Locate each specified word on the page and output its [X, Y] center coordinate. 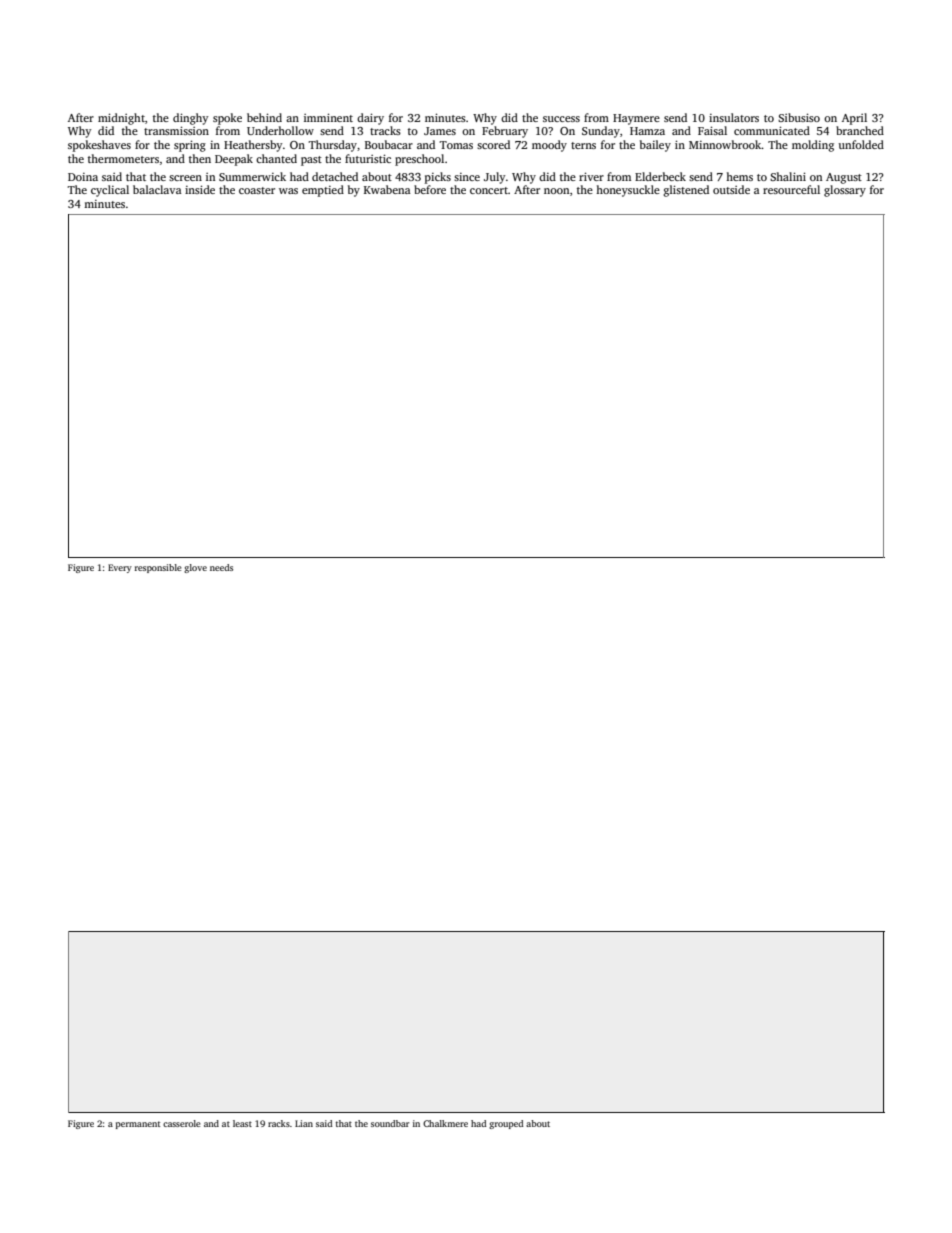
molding [813, 146]
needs [221, 567]
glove [195, 568]
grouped [506, 1124]
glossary [845, 191]
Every [120, 568]
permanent [138, 1125]
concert [489, 190]
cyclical [110, 191]
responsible [158, 568]
